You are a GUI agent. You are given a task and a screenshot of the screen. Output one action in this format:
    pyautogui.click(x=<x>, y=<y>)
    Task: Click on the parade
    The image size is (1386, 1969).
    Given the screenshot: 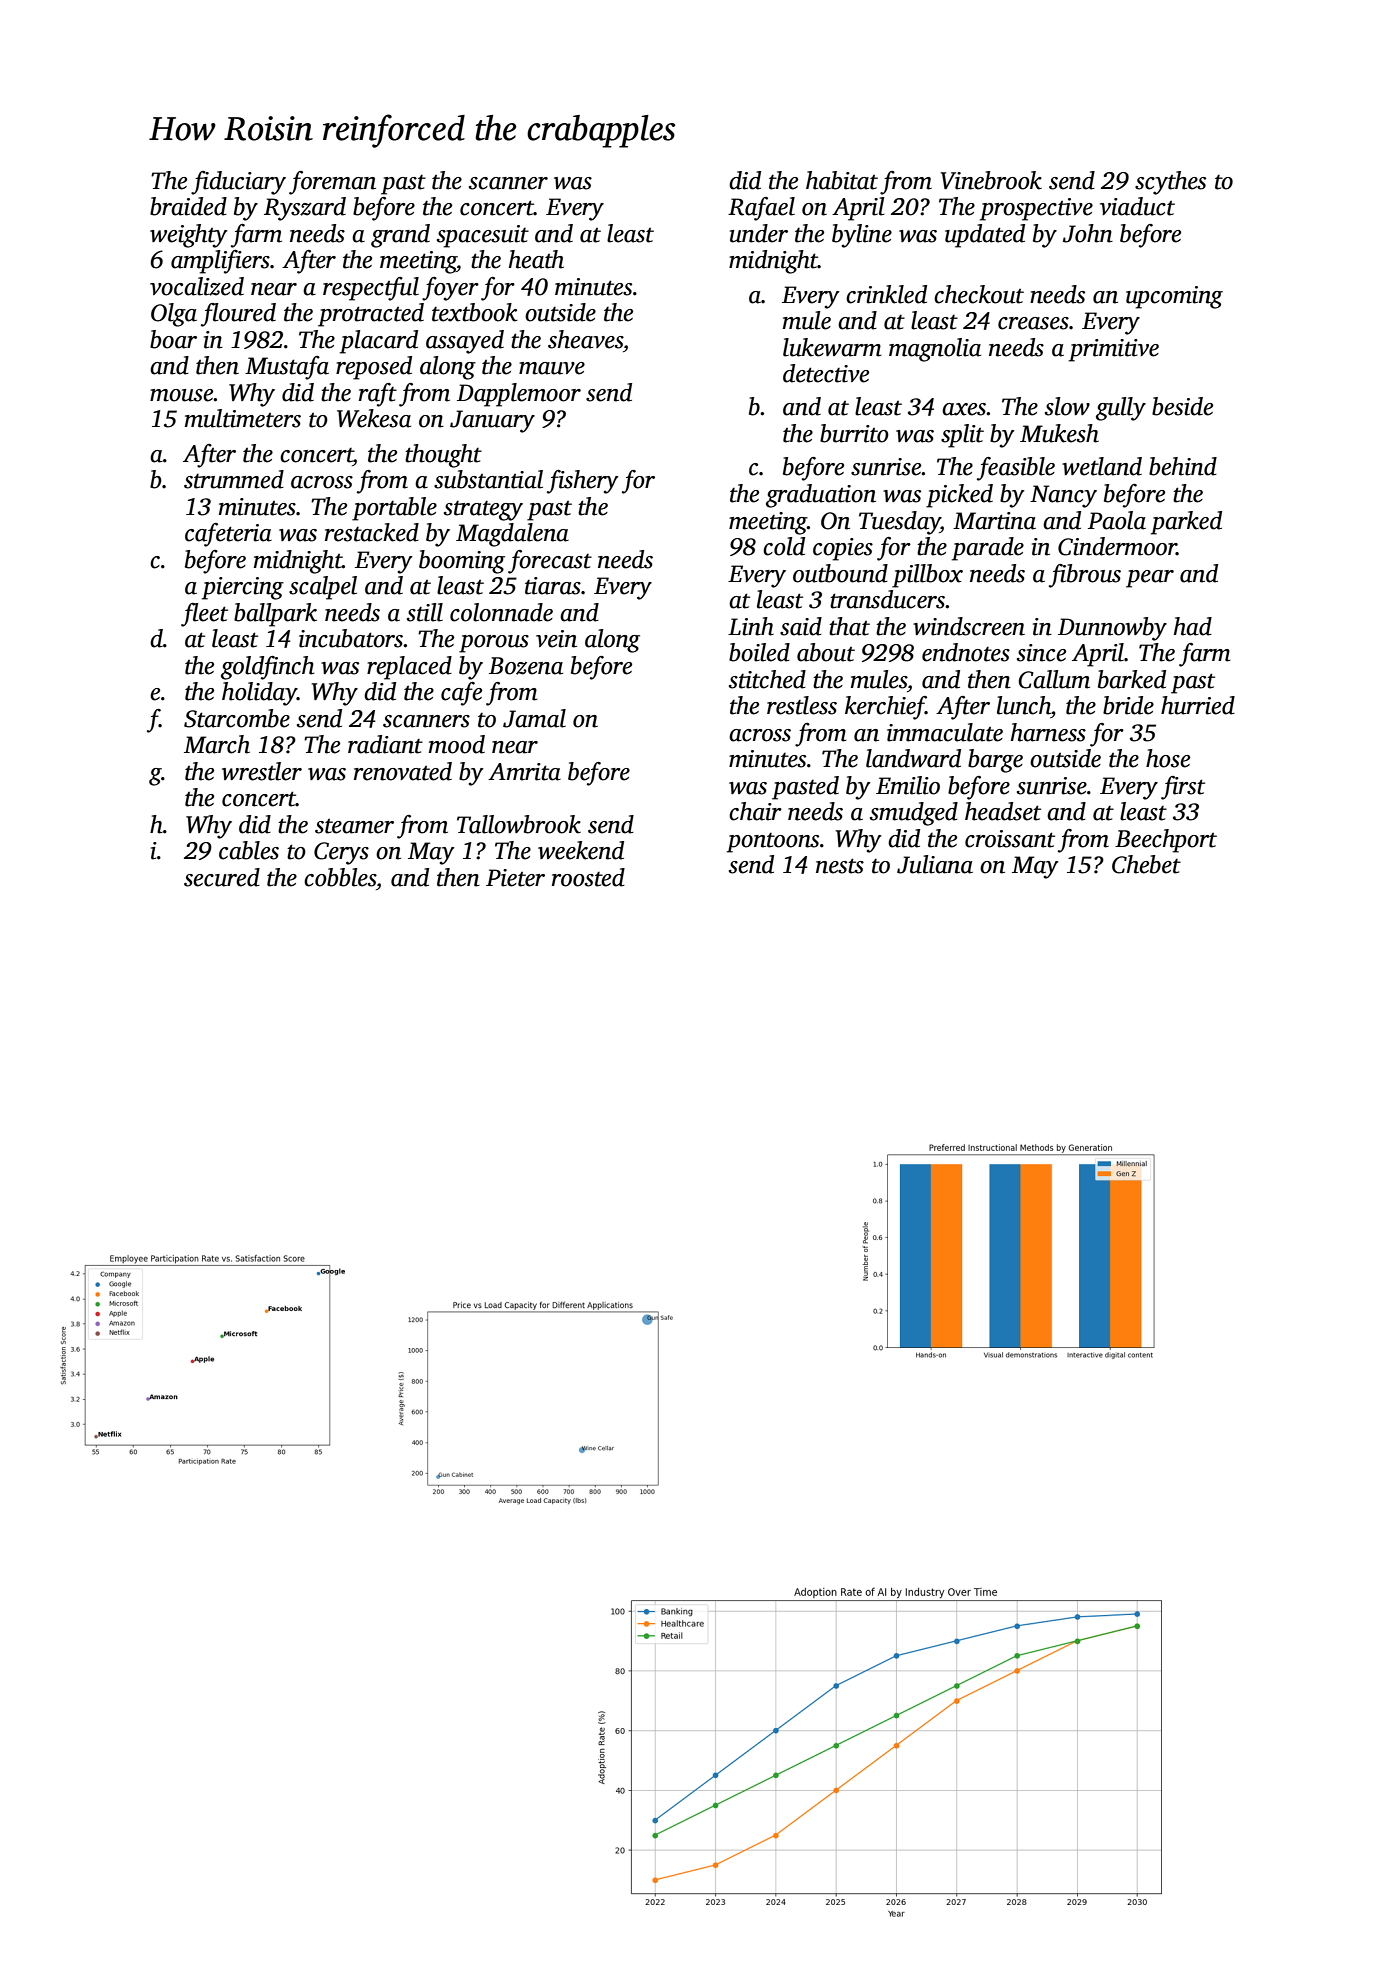 What is the action you would take?
    pyautogui.click(x=988, y=549)
